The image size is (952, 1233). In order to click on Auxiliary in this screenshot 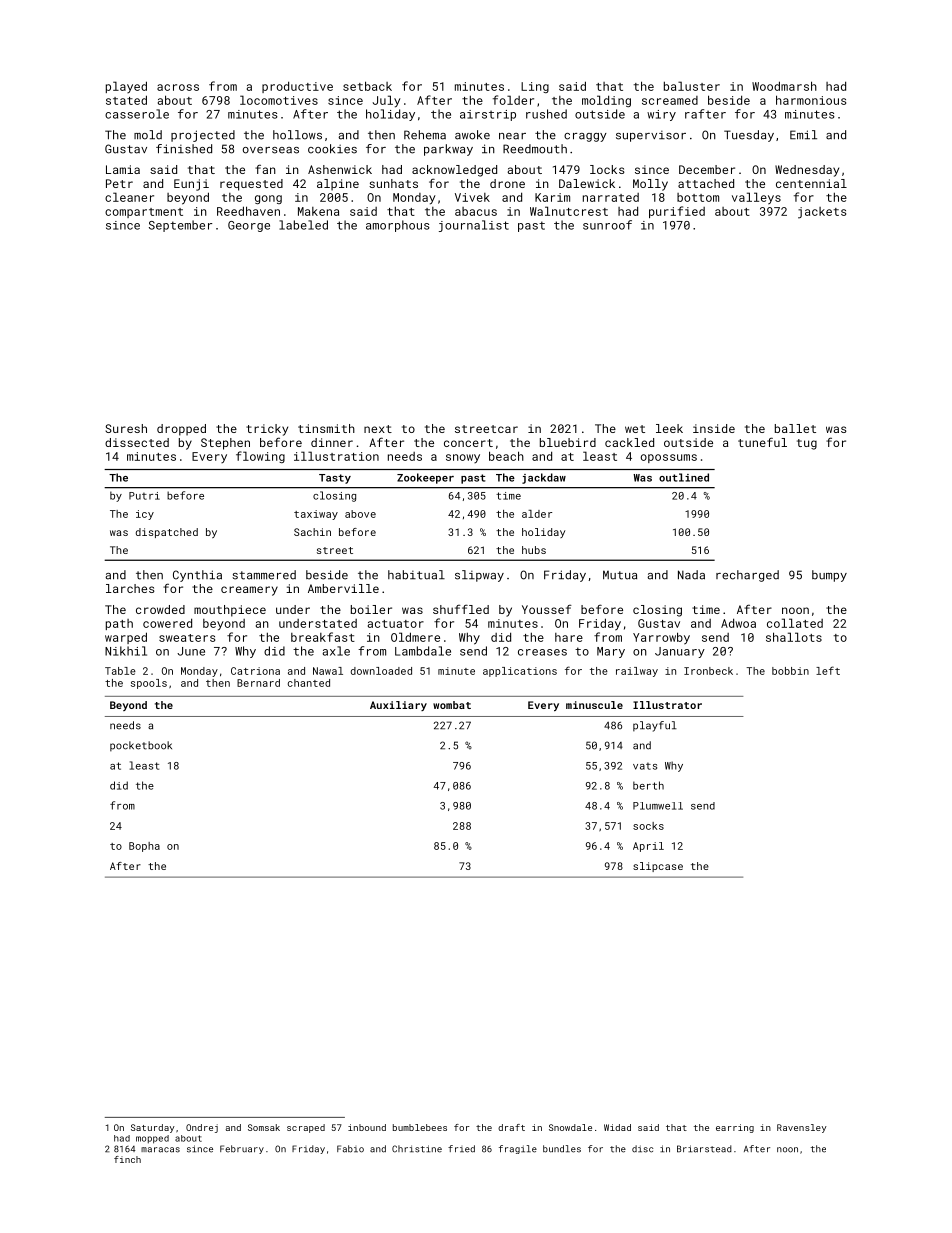, I will do `click(398, 706)`.
